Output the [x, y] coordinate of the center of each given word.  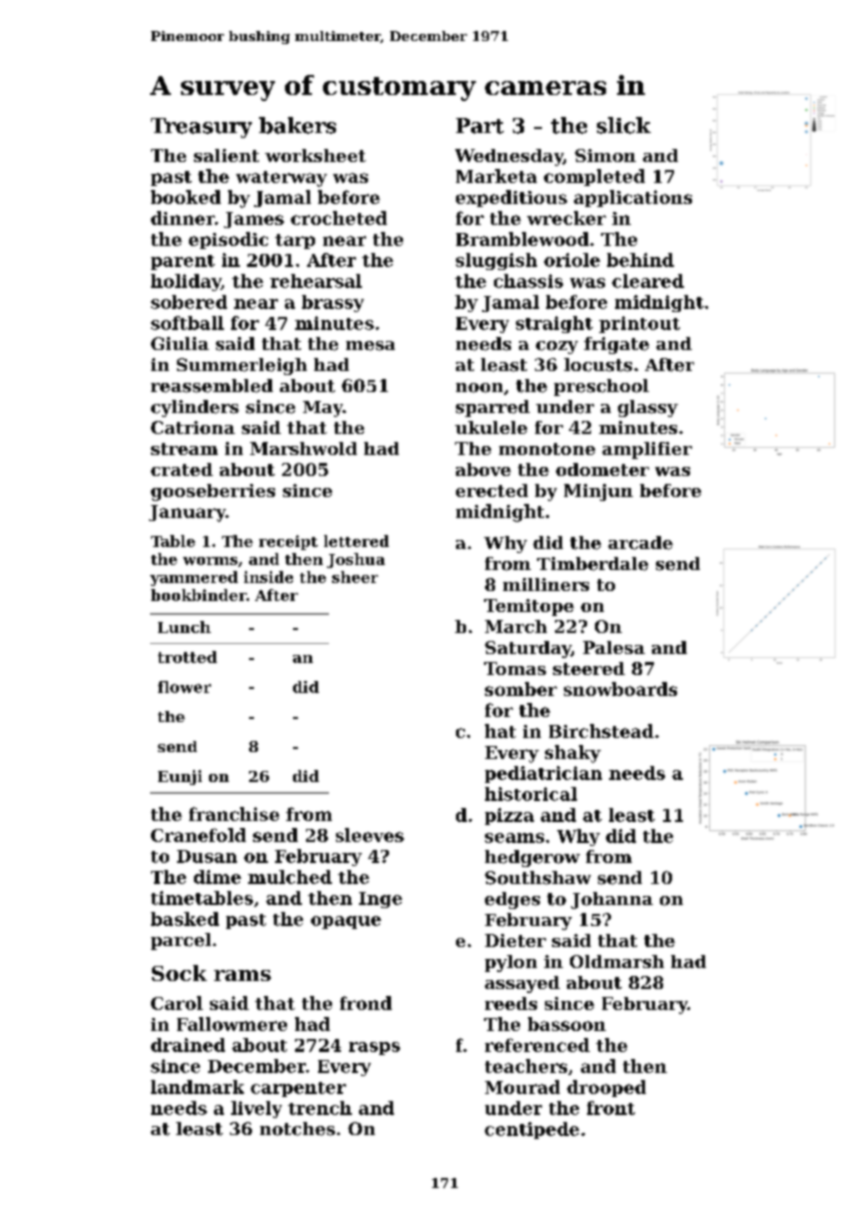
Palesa [614, 647]
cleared [648, 281]
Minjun [598, 492]
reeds [511, 1003]
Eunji [180, 777]
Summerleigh [242, 366]
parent [183, 262]
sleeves [370, 835]
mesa [370, 346]
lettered [356, 541]
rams [242, 975]
